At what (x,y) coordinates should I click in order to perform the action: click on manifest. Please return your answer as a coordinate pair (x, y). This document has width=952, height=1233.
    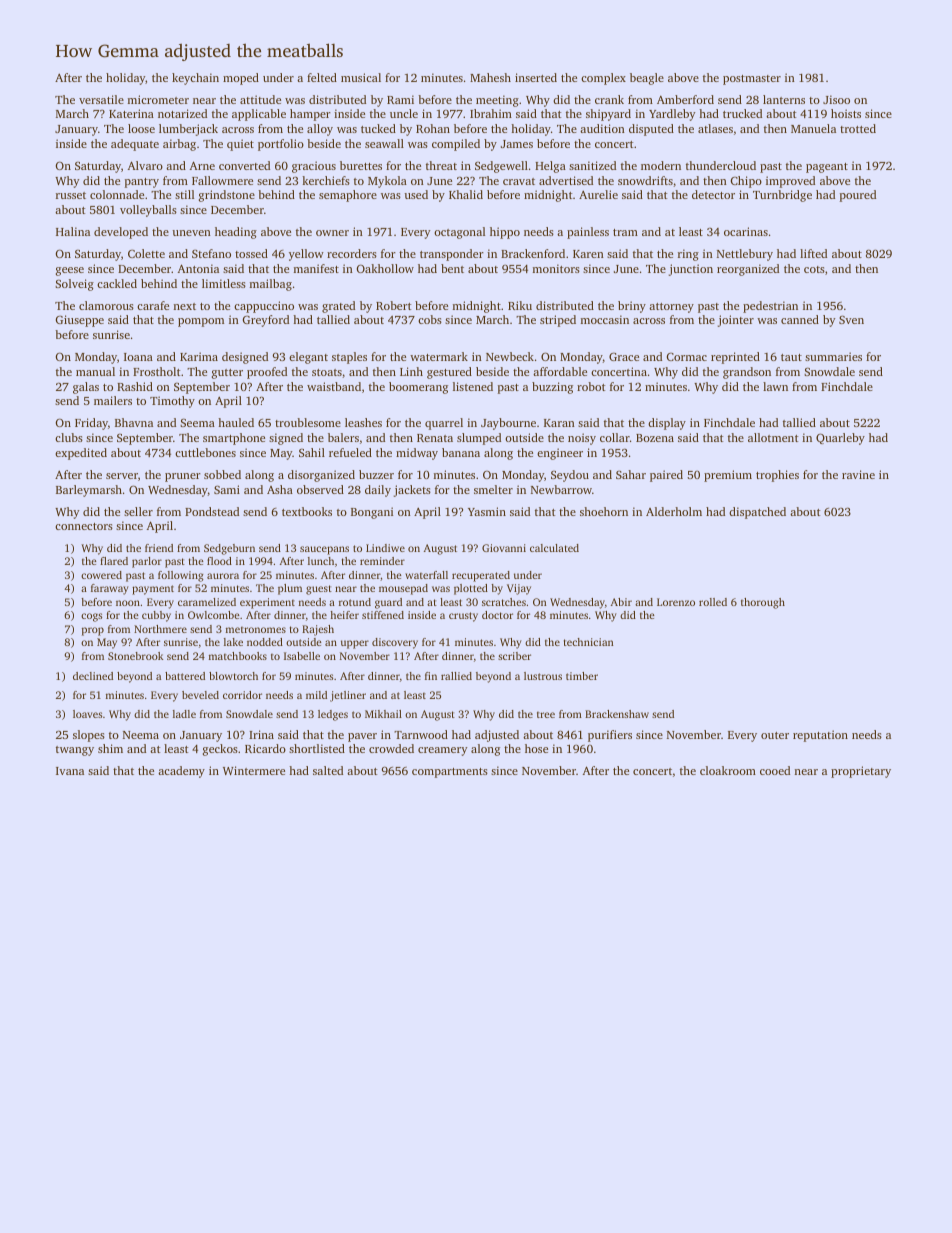
    Looking at the image, I should click on (316, 268).
